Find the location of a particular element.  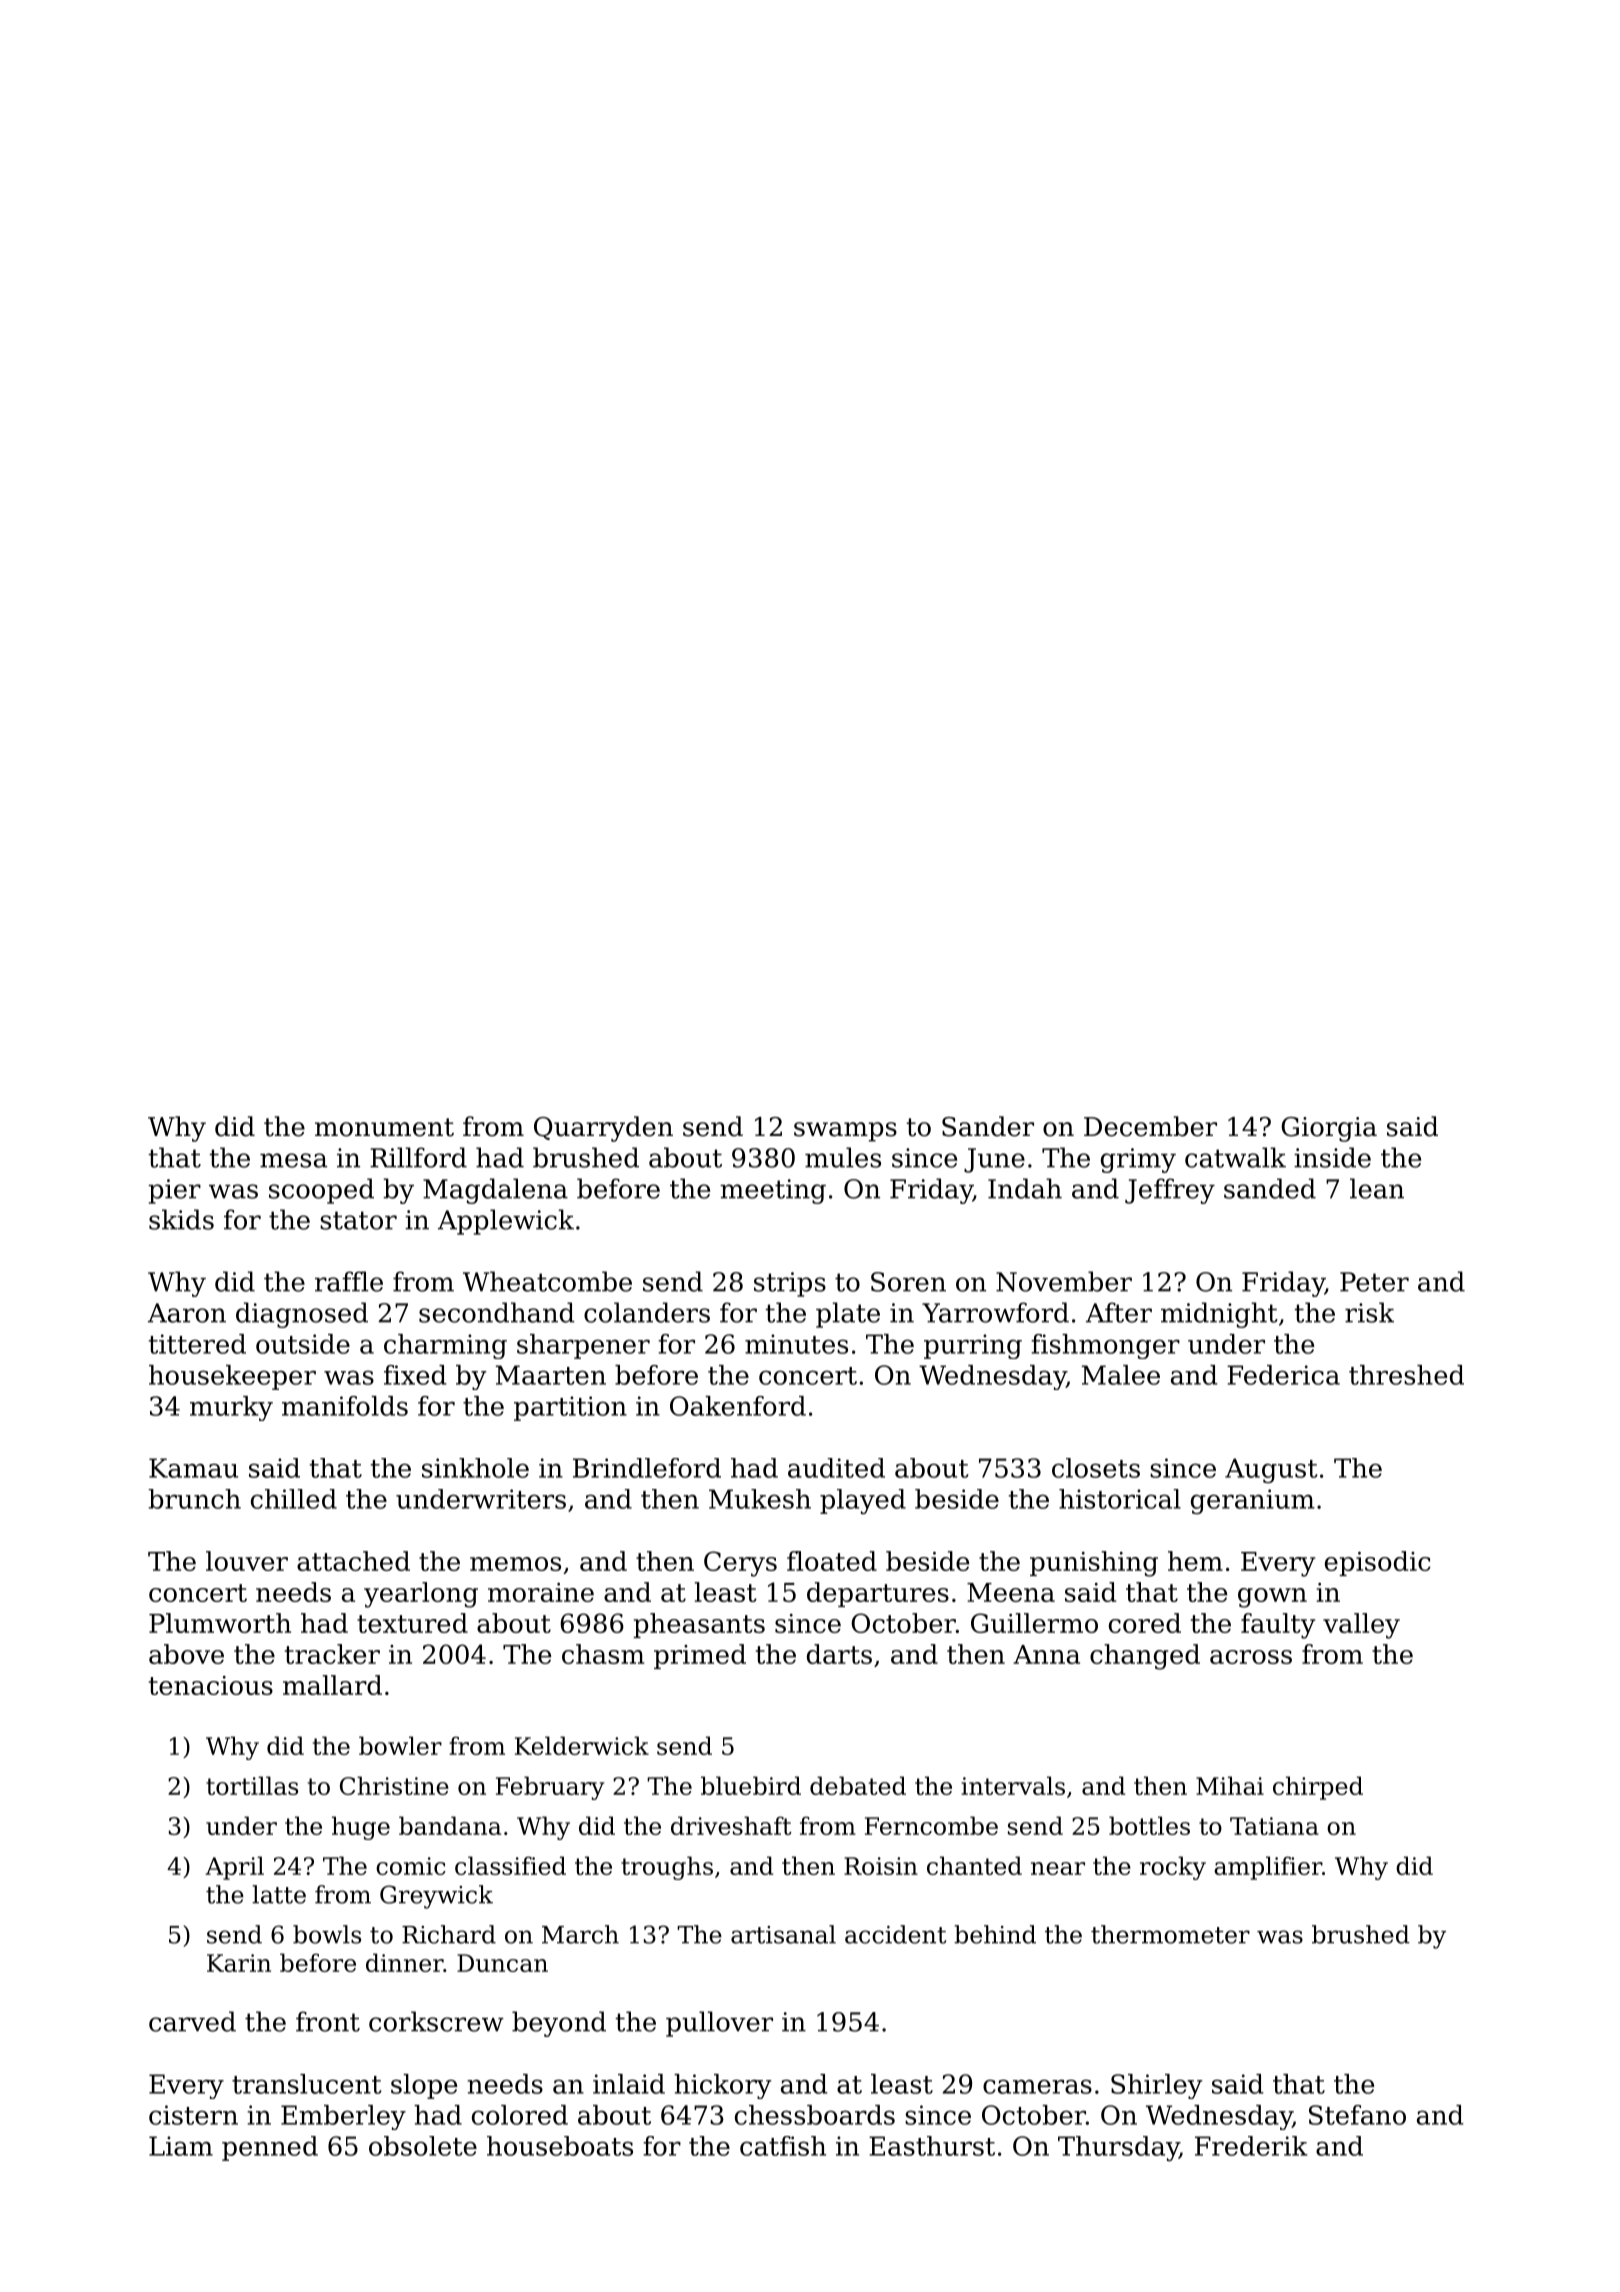

hickory is located at coordinates (723, 2086).
